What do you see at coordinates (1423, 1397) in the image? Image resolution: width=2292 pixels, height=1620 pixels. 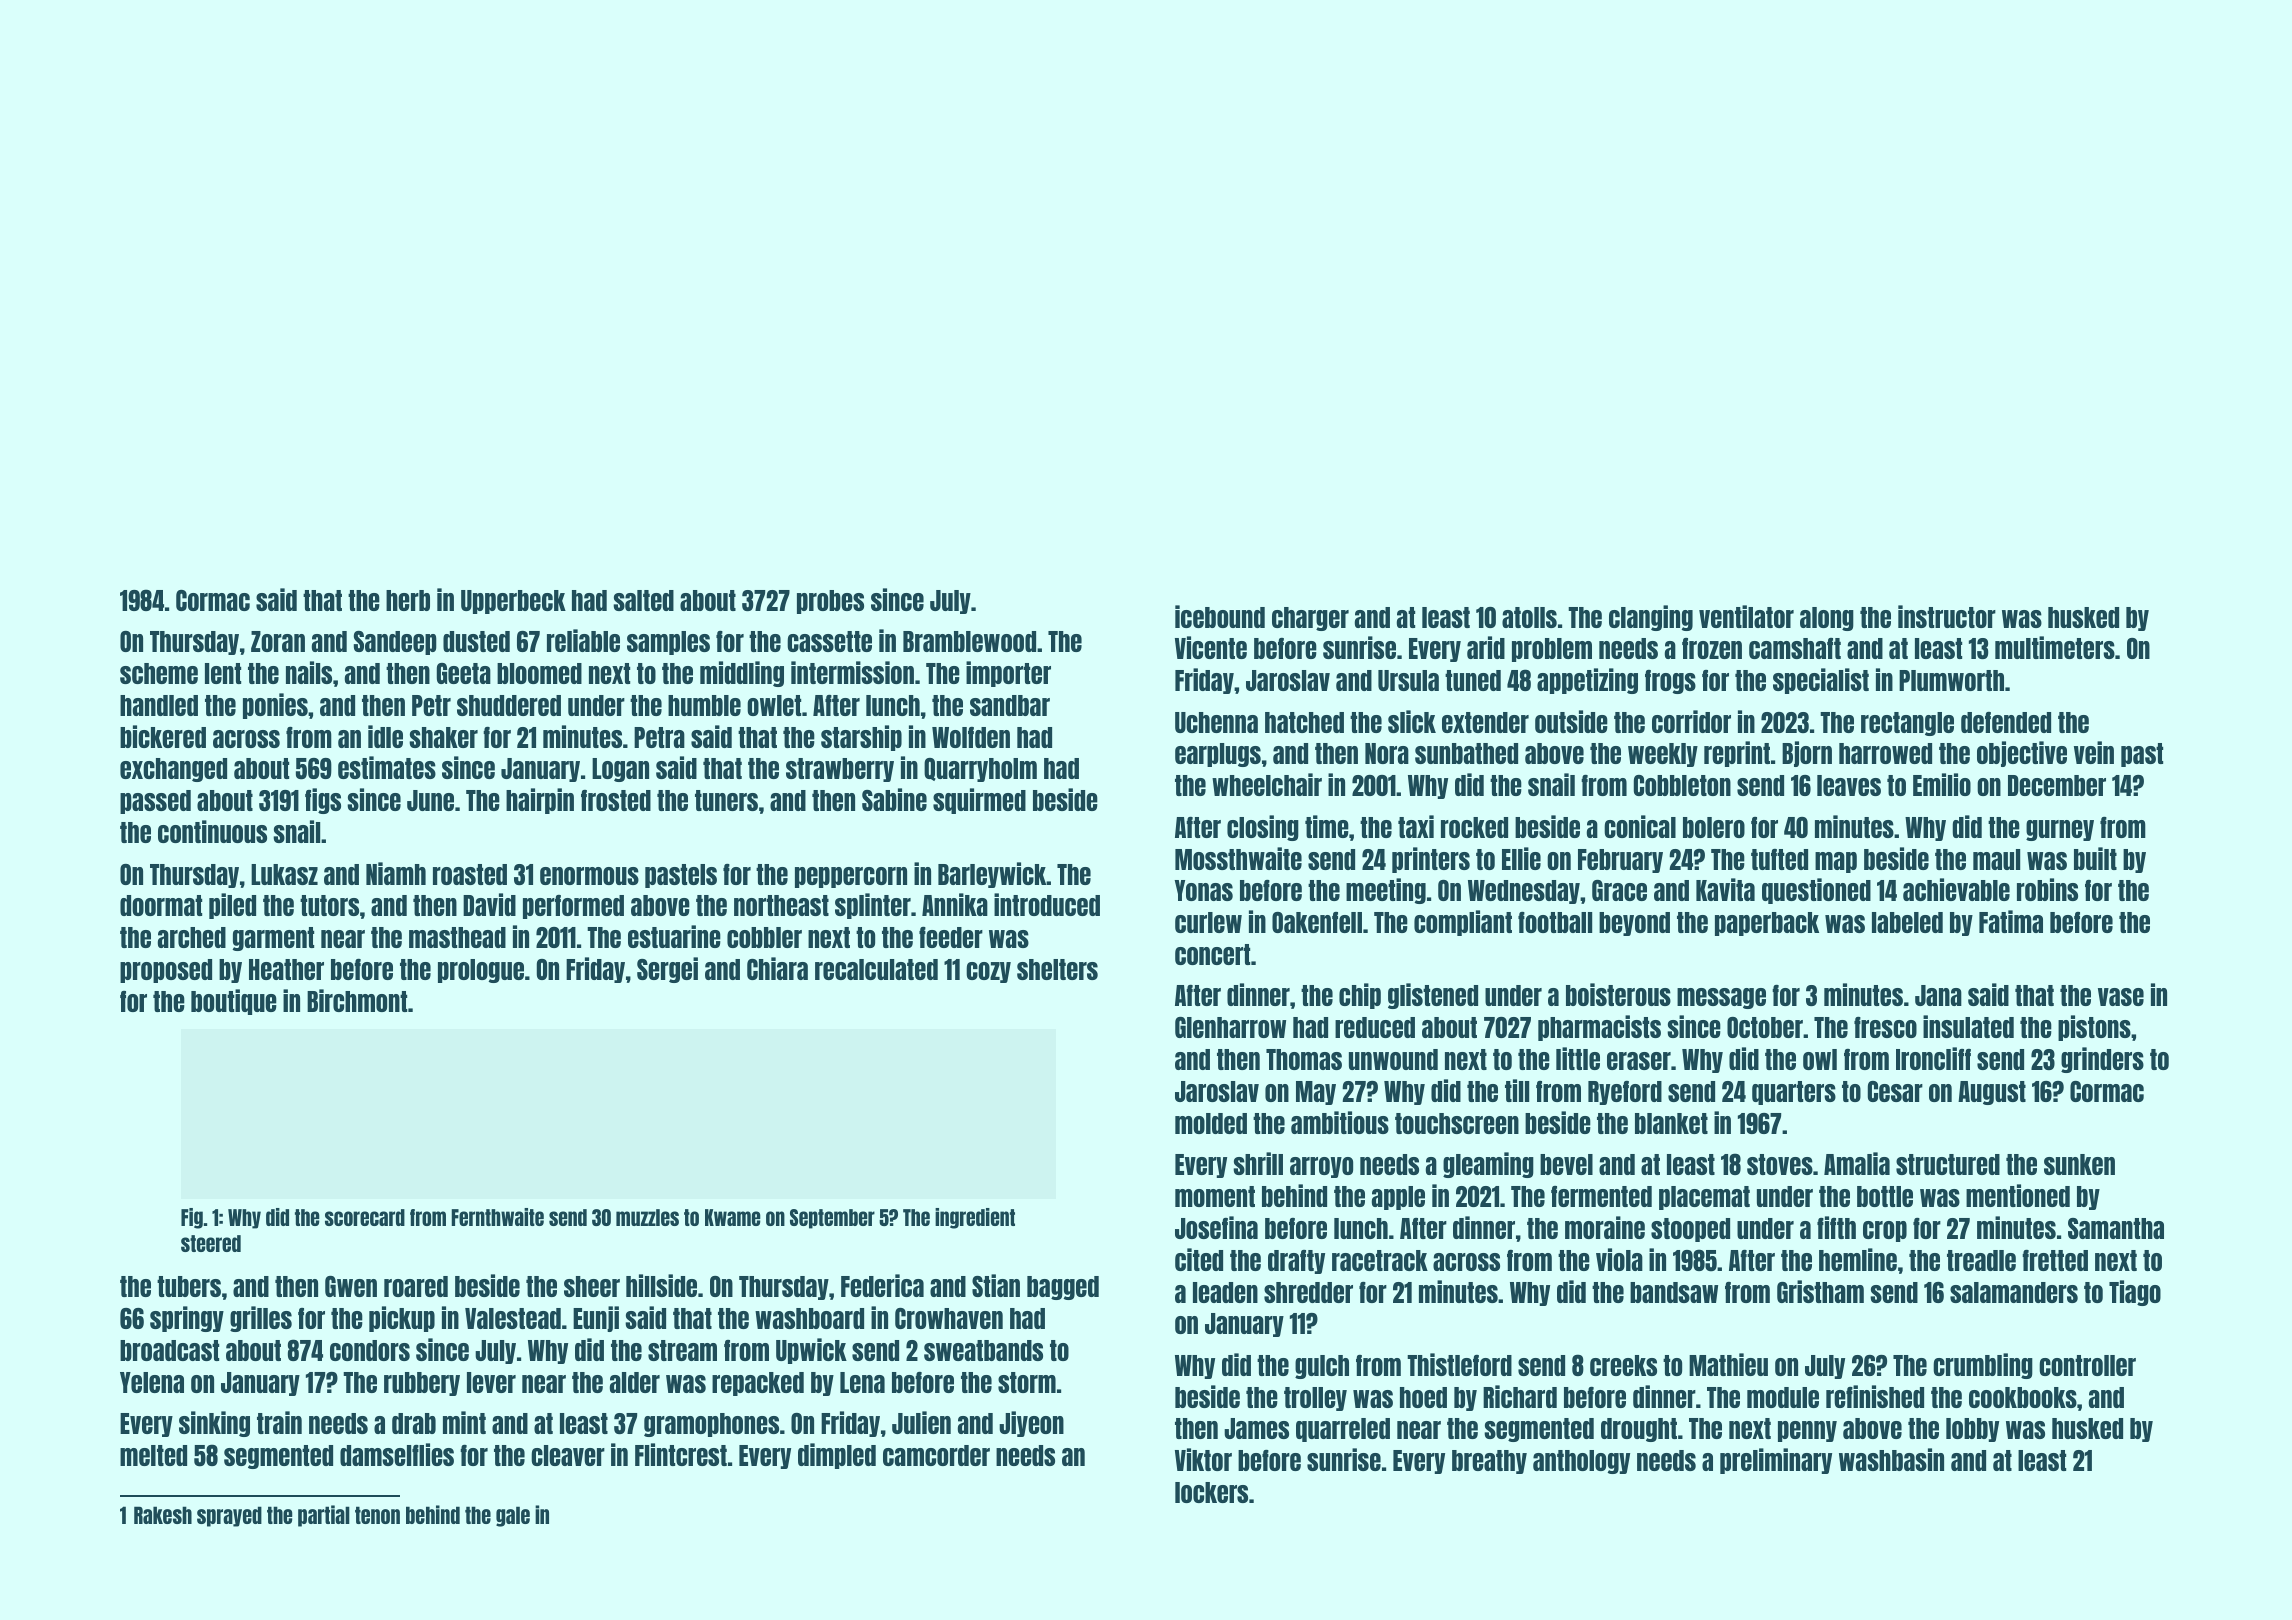 I see `hoed` at bounding box center [1423, 1397].
